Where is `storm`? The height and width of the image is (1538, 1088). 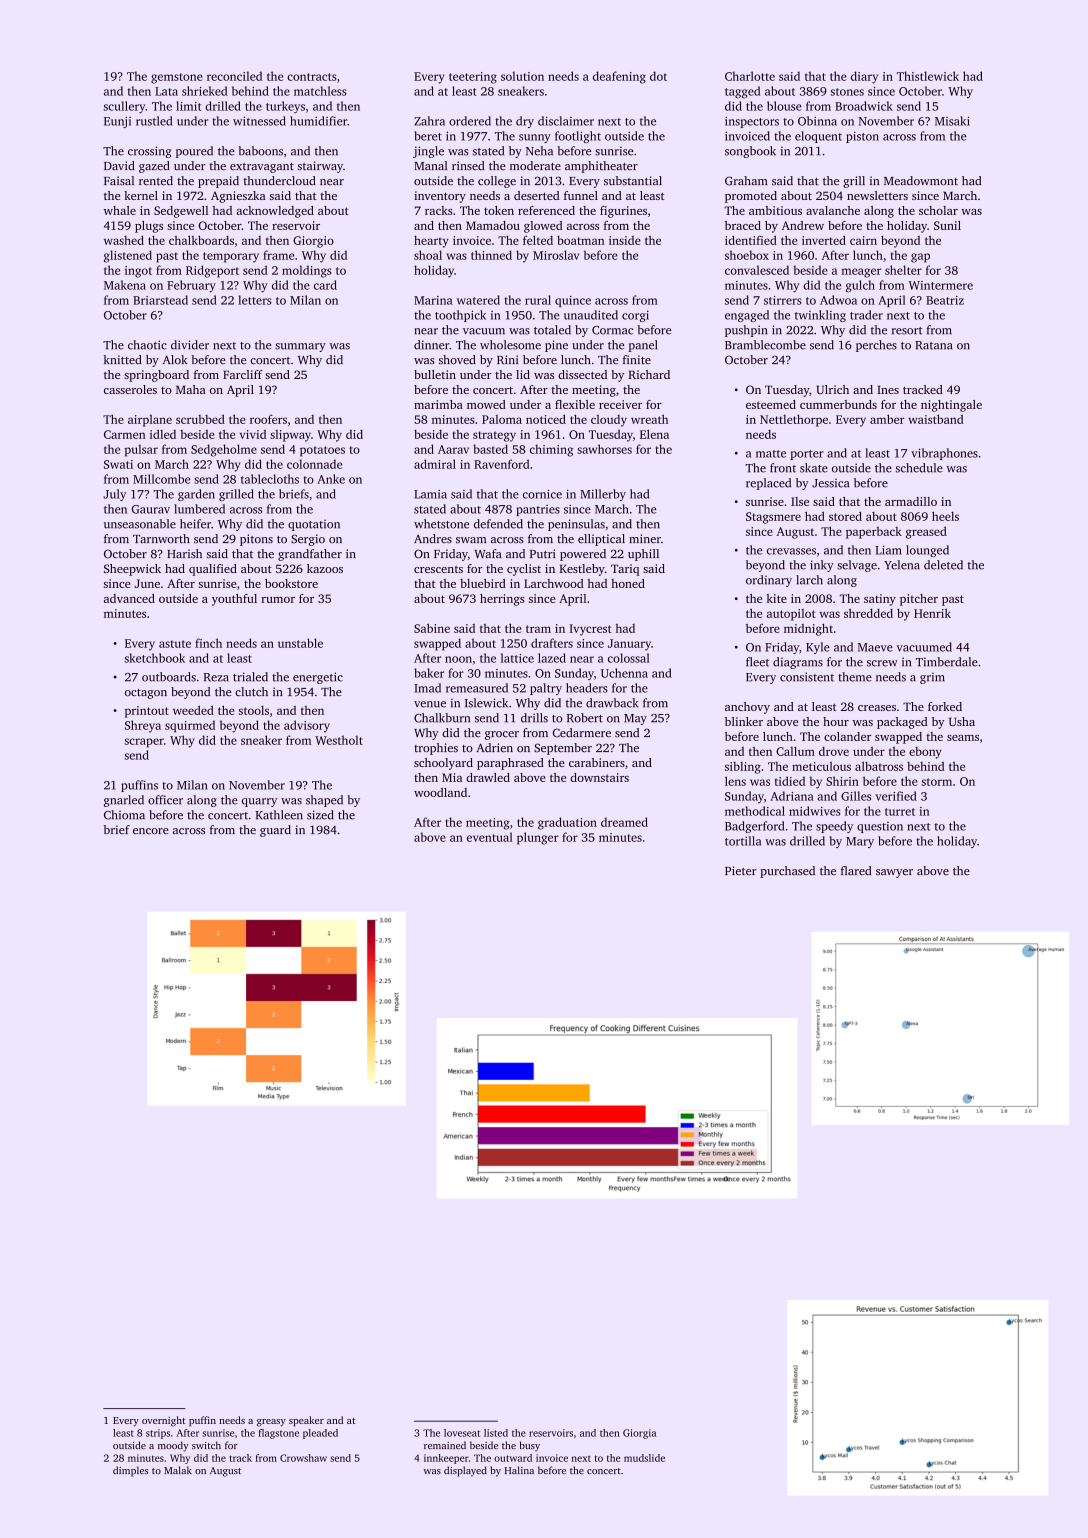 storm is located at coordinates (937, 782).
